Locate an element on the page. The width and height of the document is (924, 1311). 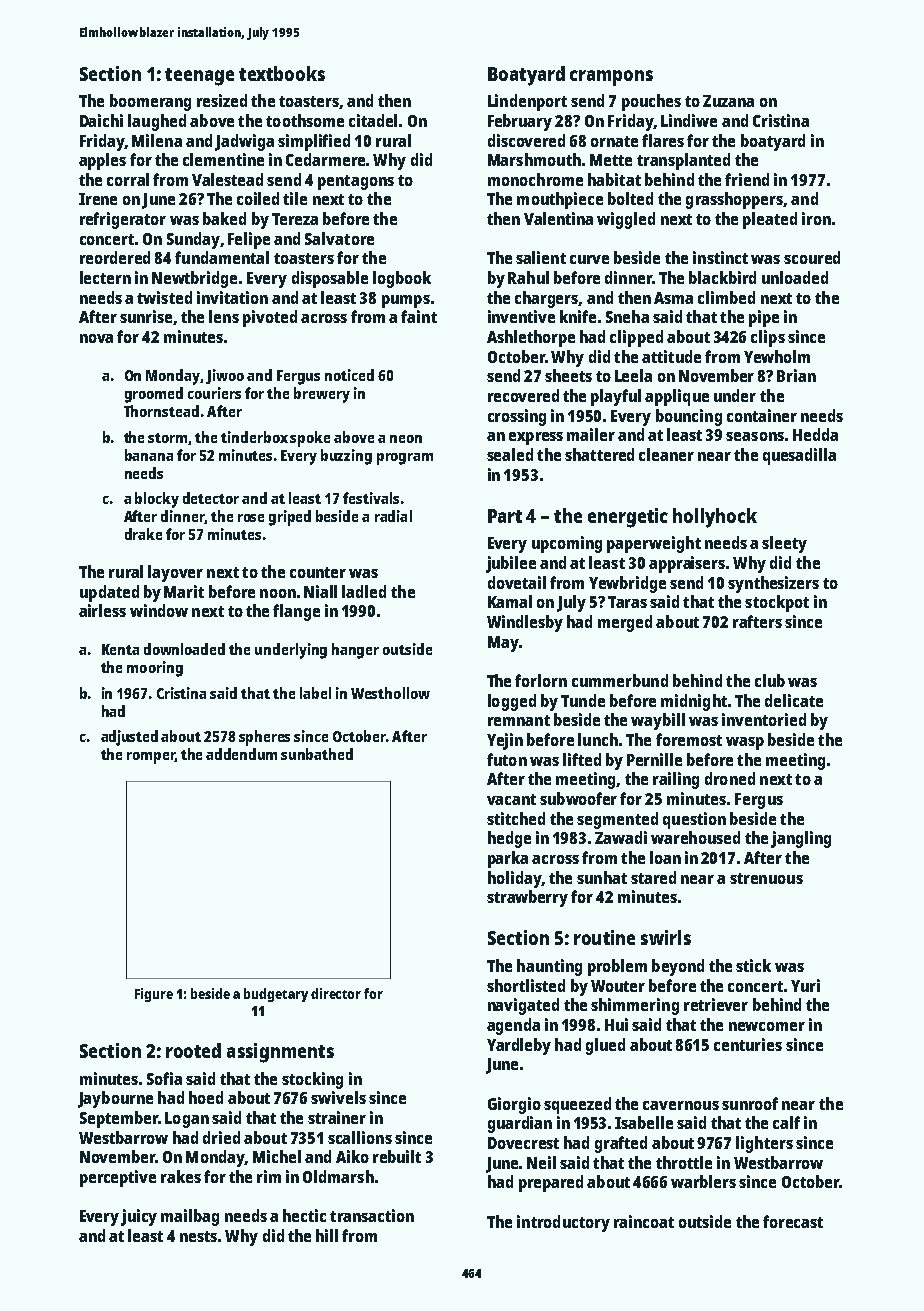
mooring is located at coordinates (155, 669).
